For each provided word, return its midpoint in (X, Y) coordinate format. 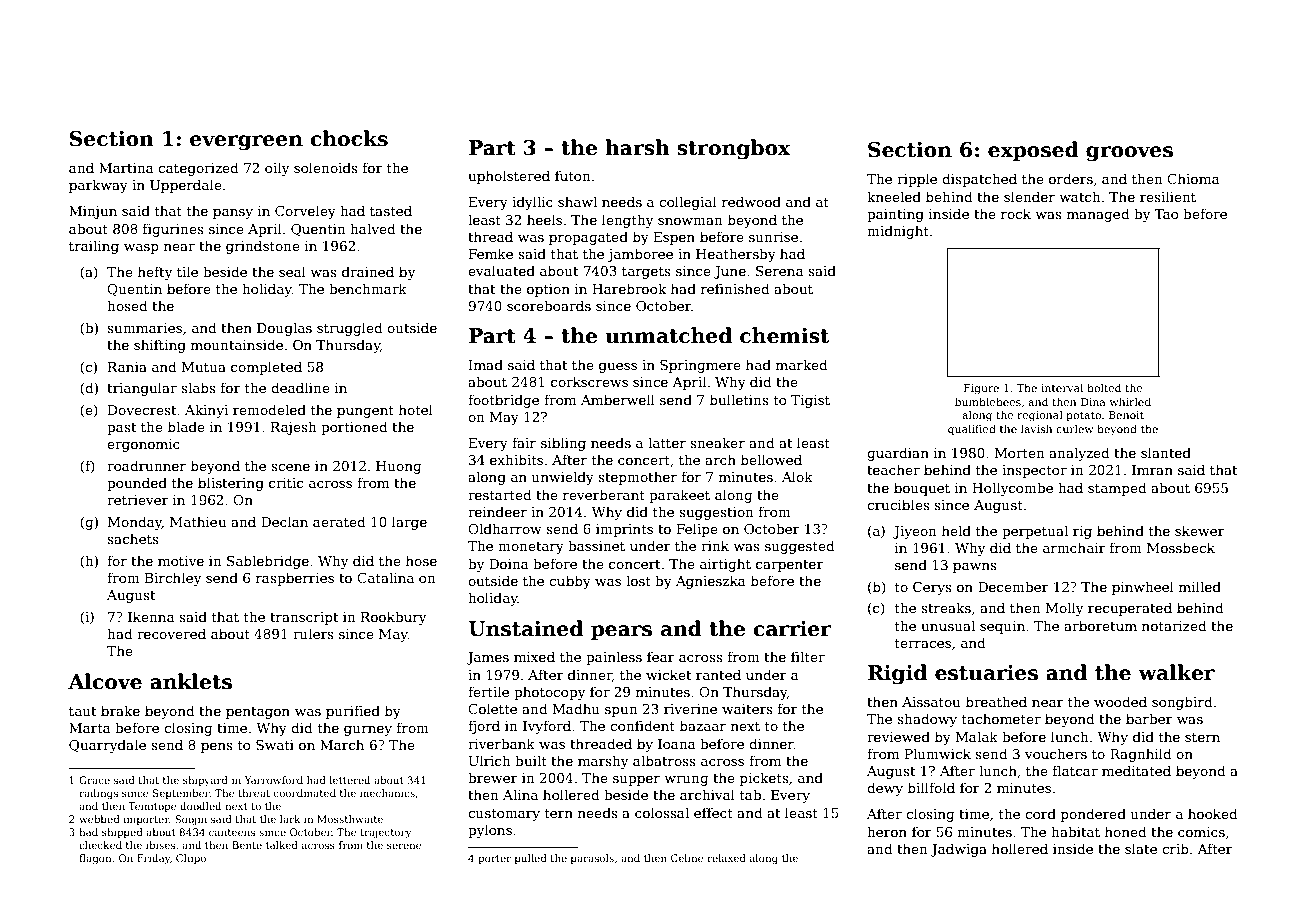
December (1013, 586)
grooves (1129, 154)
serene (404, 846)
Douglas (284, 329)
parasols (592, 859)
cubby (570, 582)
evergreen (246, 143)
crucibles (898, 504)
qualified (972, 429)
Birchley (173, 579)
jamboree (640, 255)
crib (1175, 848)
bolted (1104, 387)
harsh (637, 147)
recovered (171, 633)
